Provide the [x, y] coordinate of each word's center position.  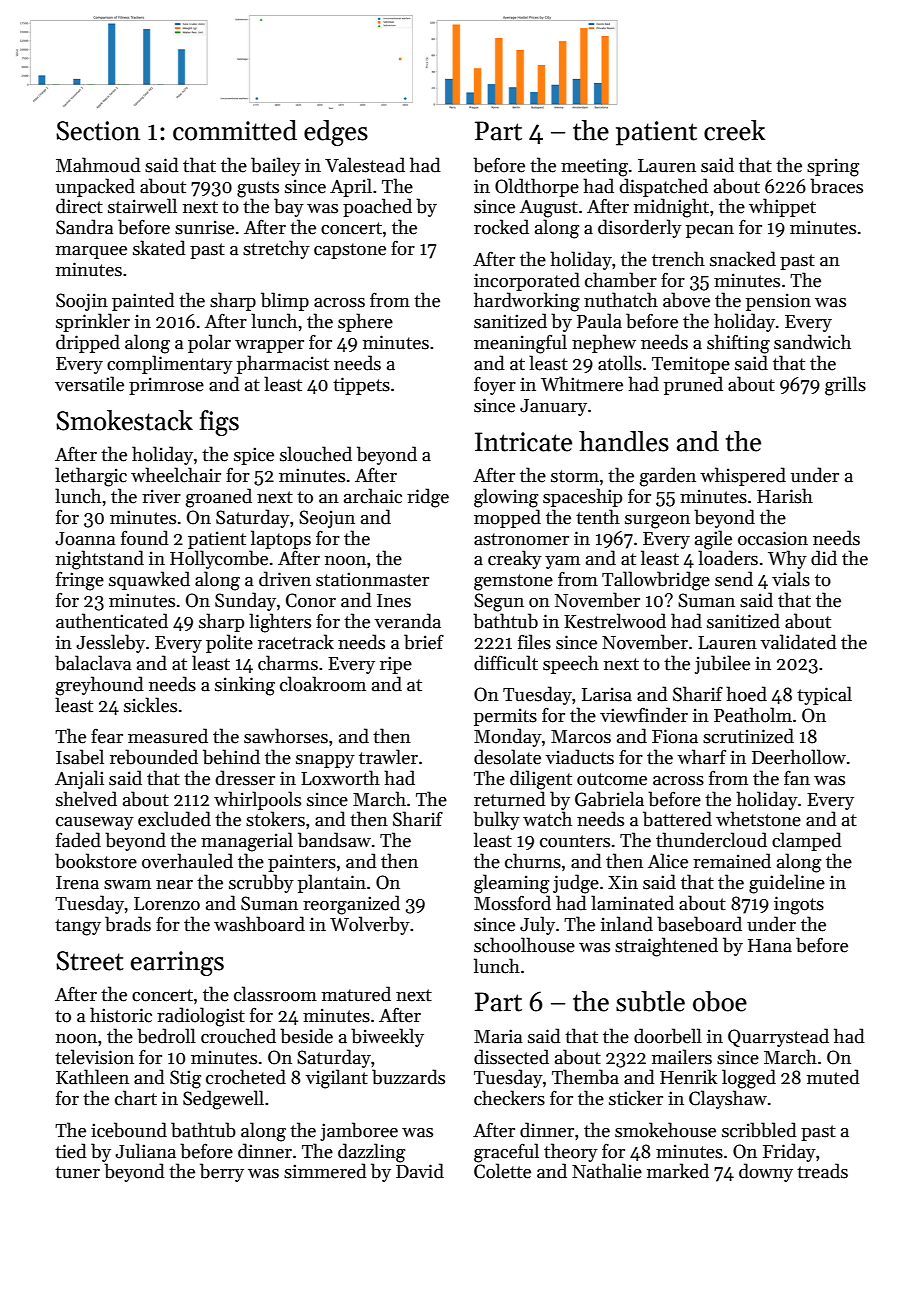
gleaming [511, 884]
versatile [89, 384]
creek [734, 130]
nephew [604, 343]
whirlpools [257, 800]
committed [235, 130]
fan [797, 778]
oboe [720, 1001]
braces [836, 186]
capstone [350, 251]
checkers [509, 1098]
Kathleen [92, 1077]
